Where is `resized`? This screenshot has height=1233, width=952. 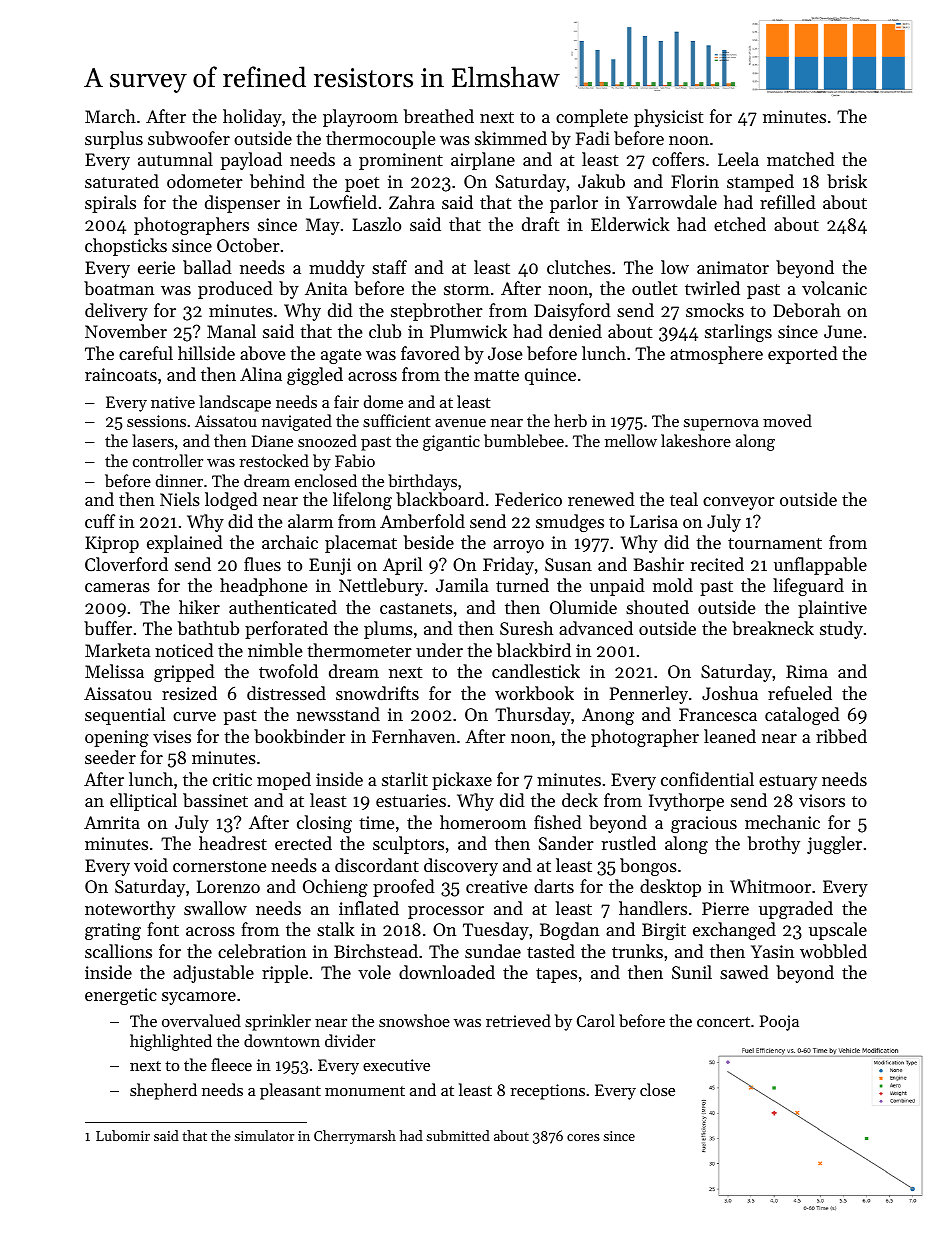
resized is located at coordinates (189, 693).
